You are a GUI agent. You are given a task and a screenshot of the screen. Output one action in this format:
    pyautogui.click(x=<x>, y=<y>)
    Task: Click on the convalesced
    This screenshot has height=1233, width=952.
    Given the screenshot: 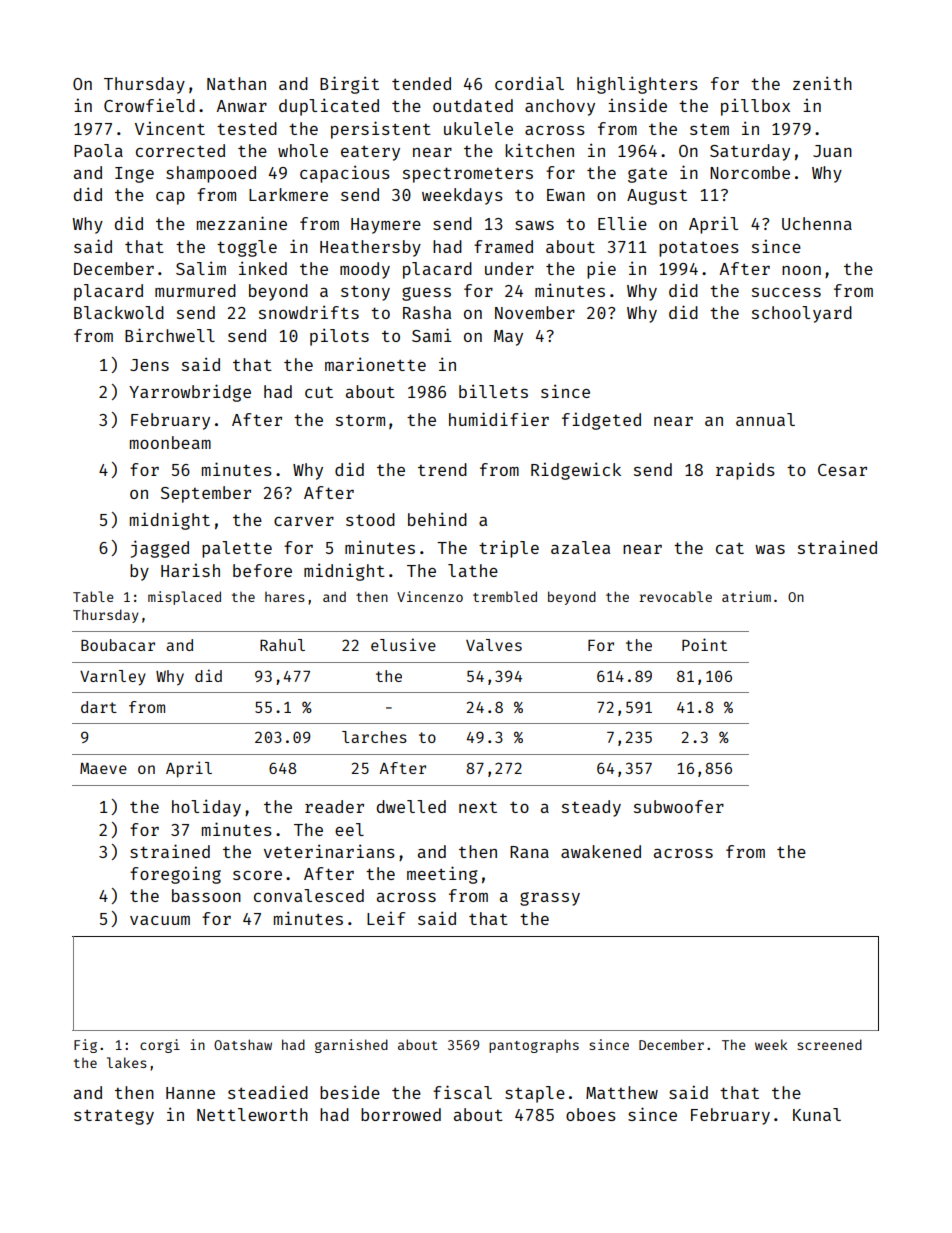 What is the action you would take?
    pyautogui.click(x=309, y=895)
